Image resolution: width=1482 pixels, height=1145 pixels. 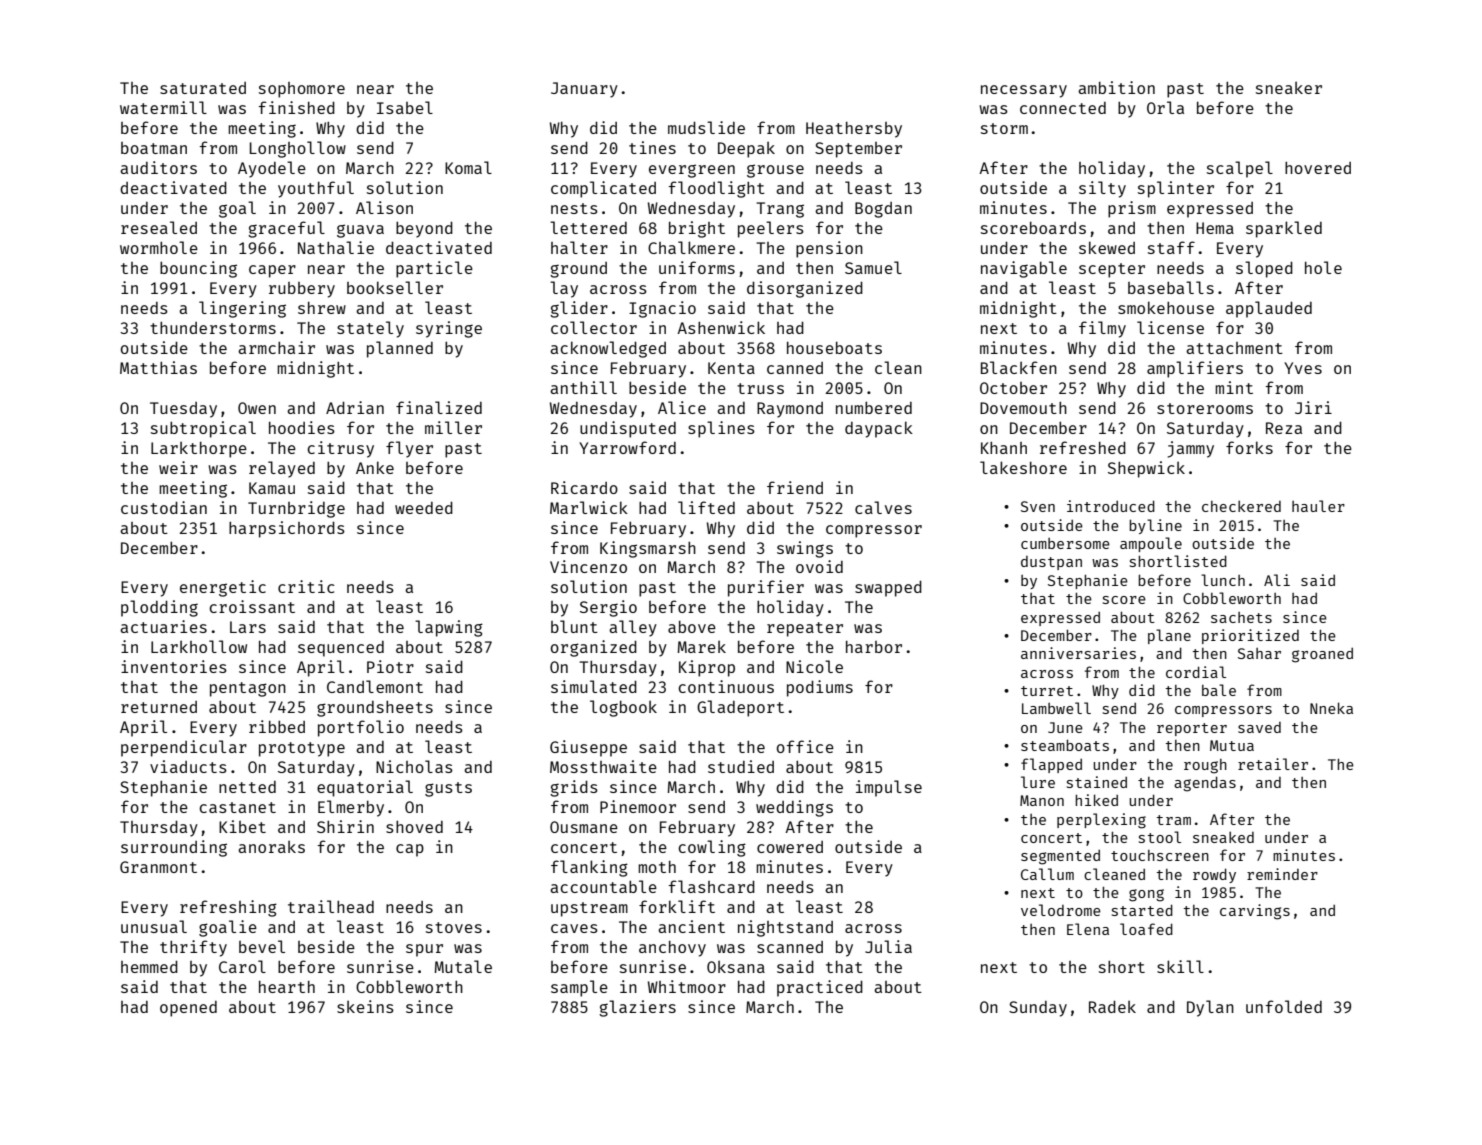 I want to click on harpsichords, so click(x=287, y=529).
